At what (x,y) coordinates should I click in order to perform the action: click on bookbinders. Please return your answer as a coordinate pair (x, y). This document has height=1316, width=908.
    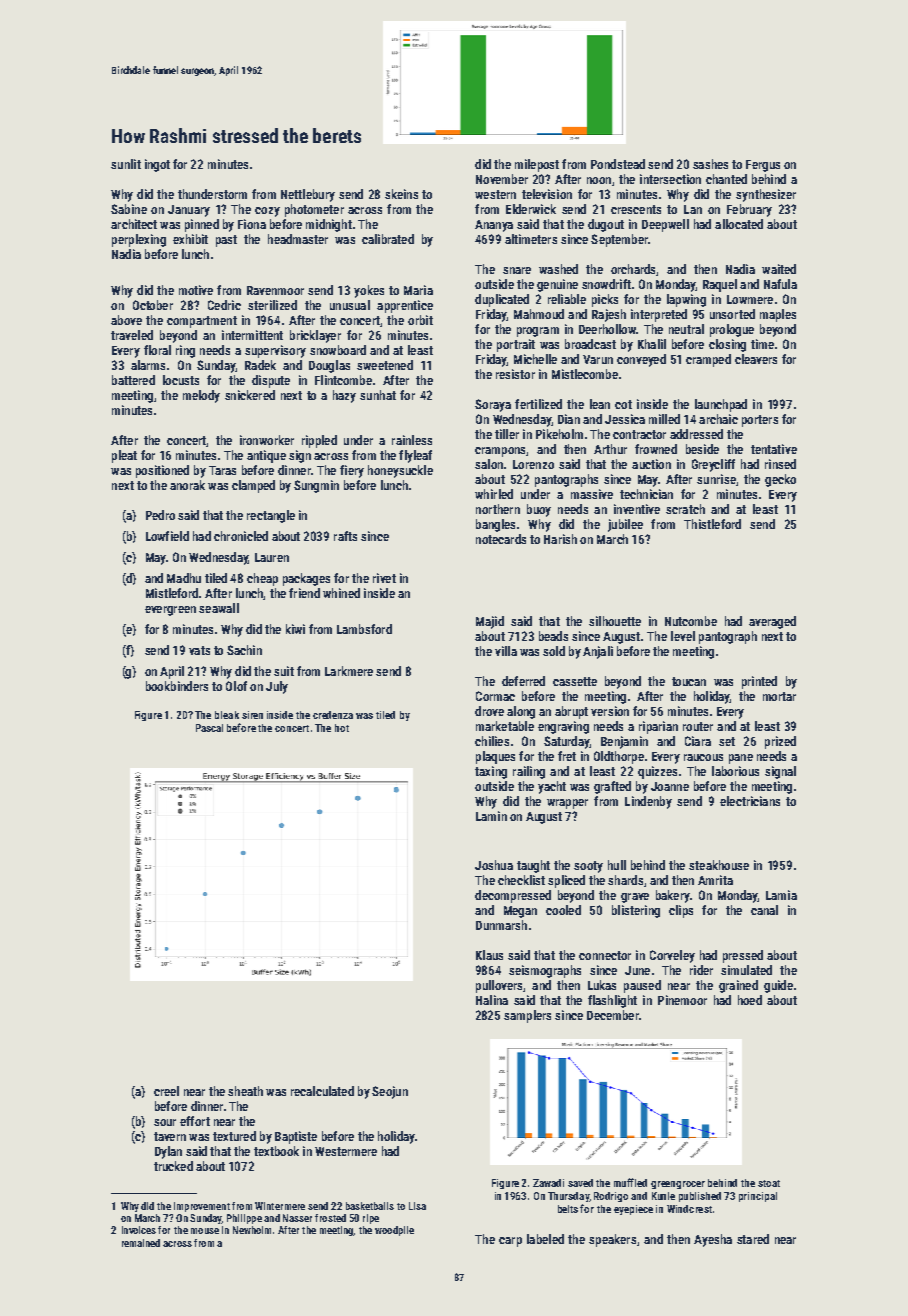
    Looking at the image, I should click on (177, 686).
